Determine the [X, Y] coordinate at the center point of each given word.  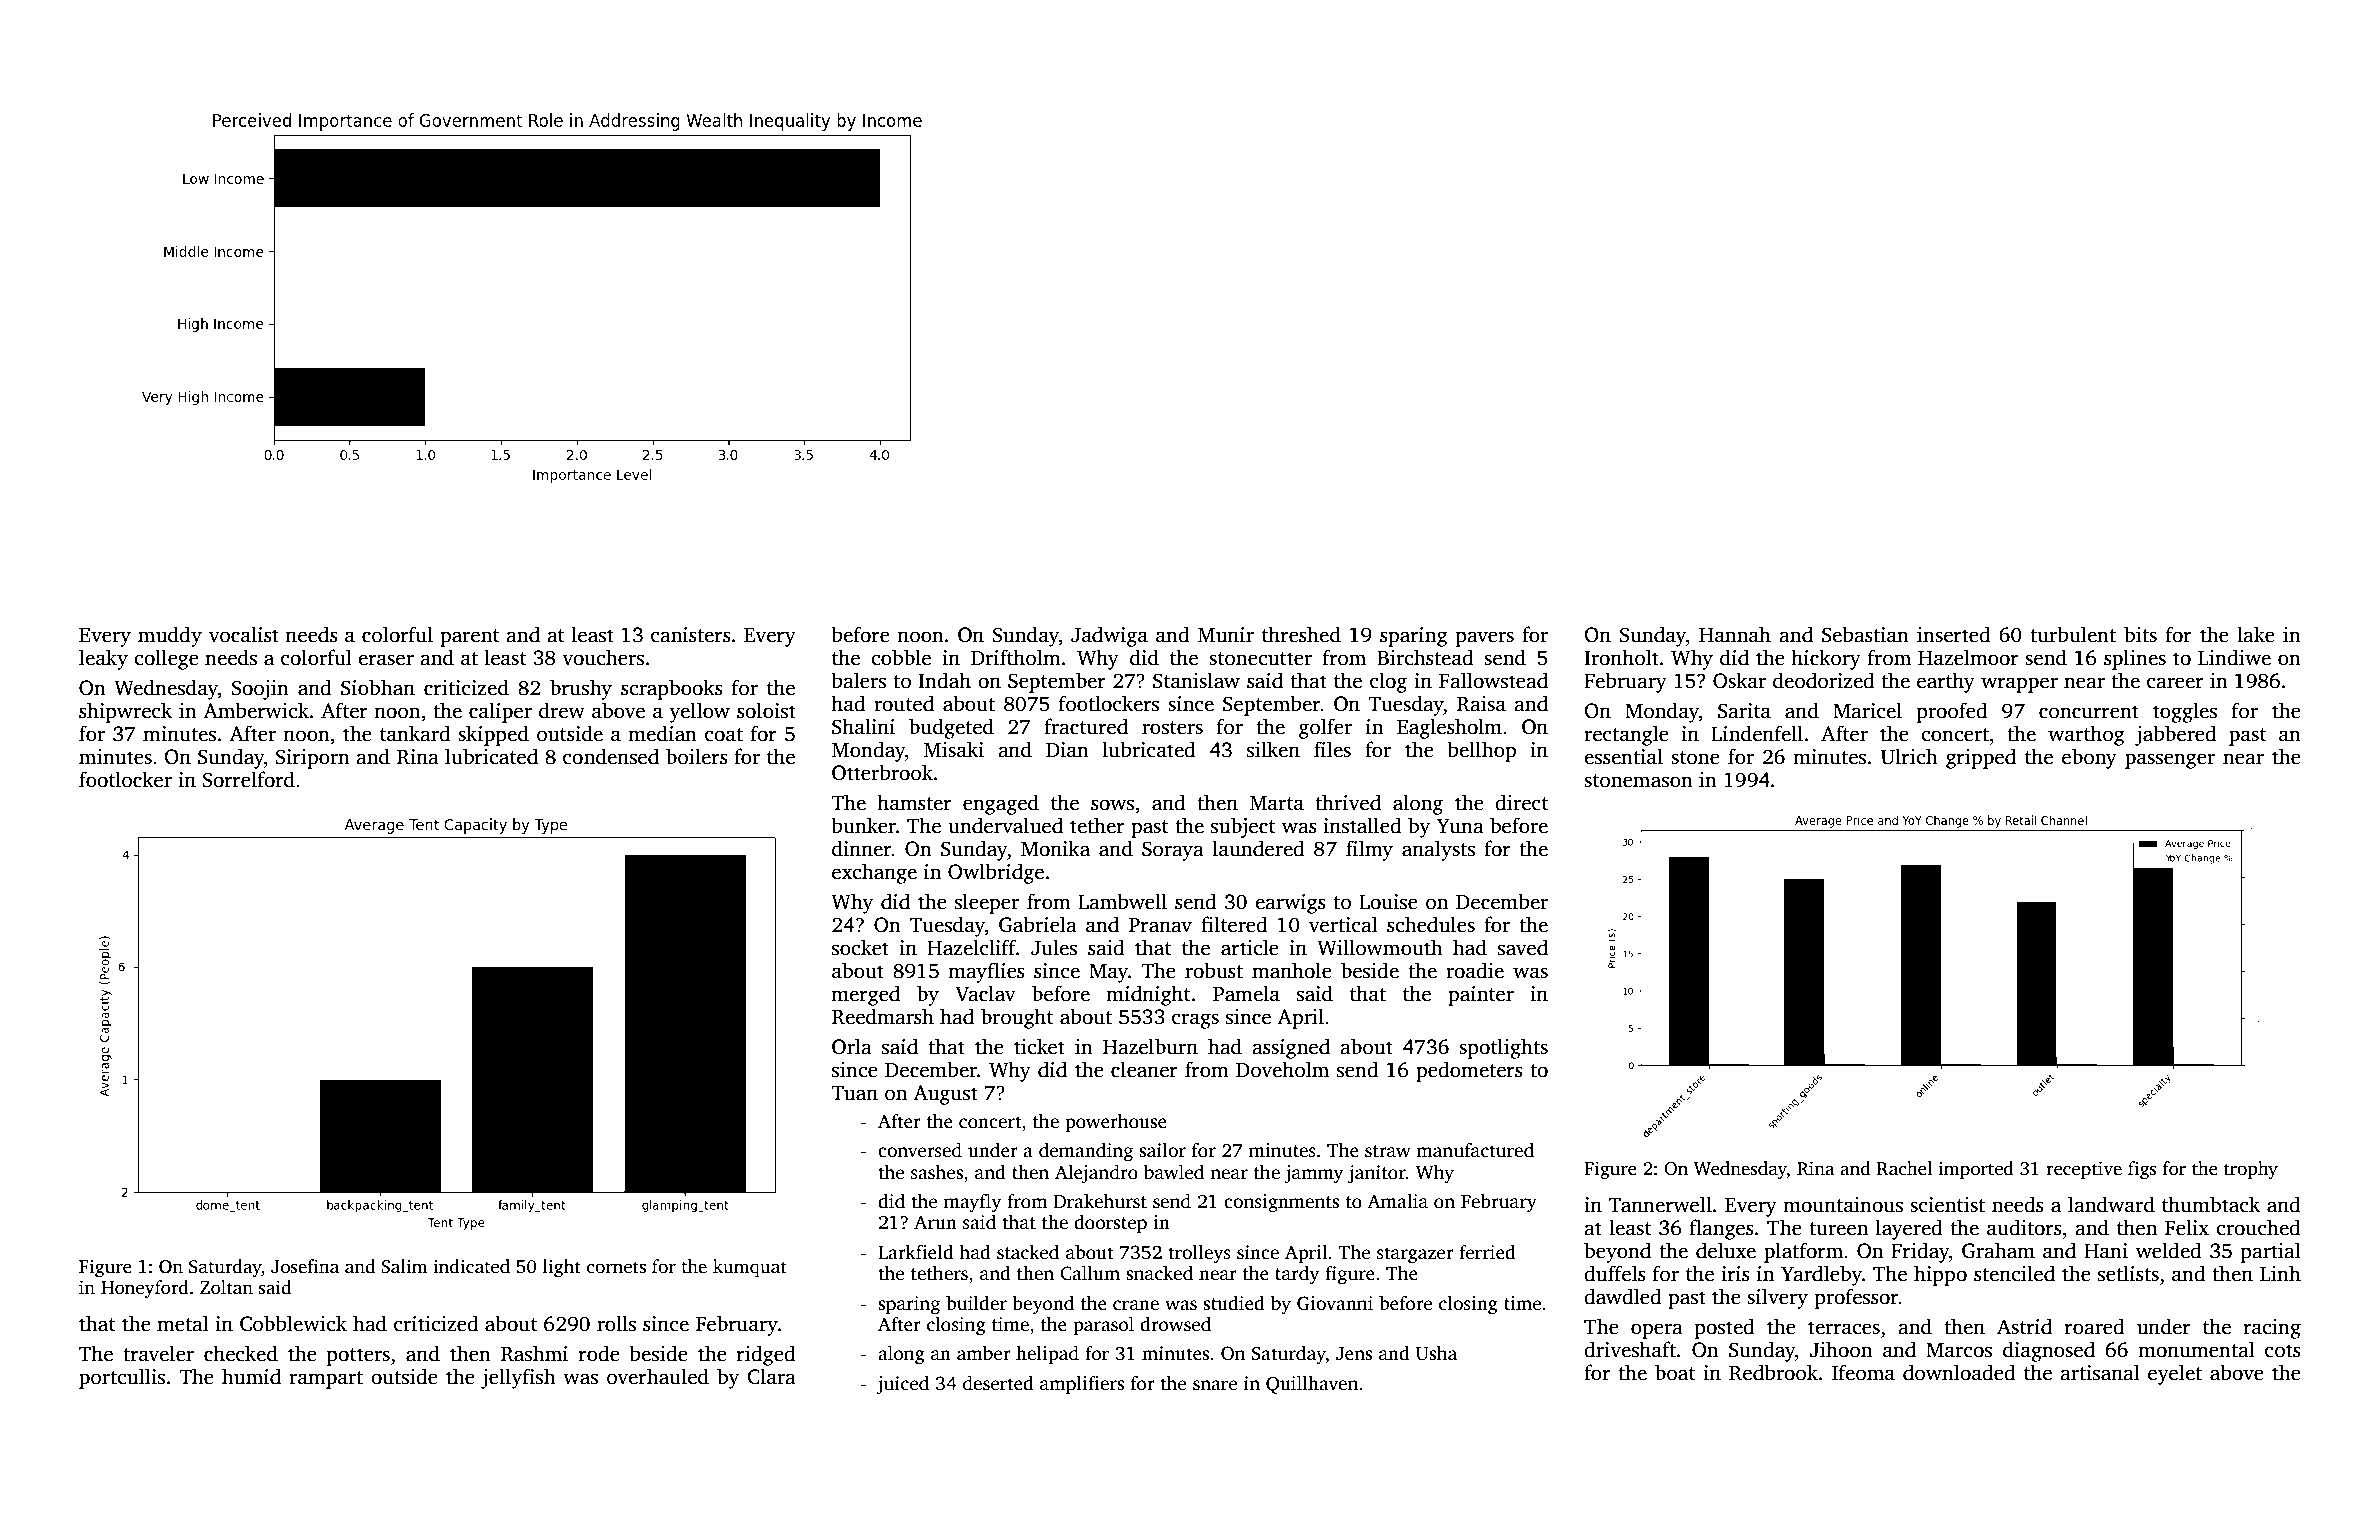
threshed [1301, 634]
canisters [691, 635]
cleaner [1144, 1069]
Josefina [305, 1266]
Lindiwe [2234, 657]
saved [1523, 947]
